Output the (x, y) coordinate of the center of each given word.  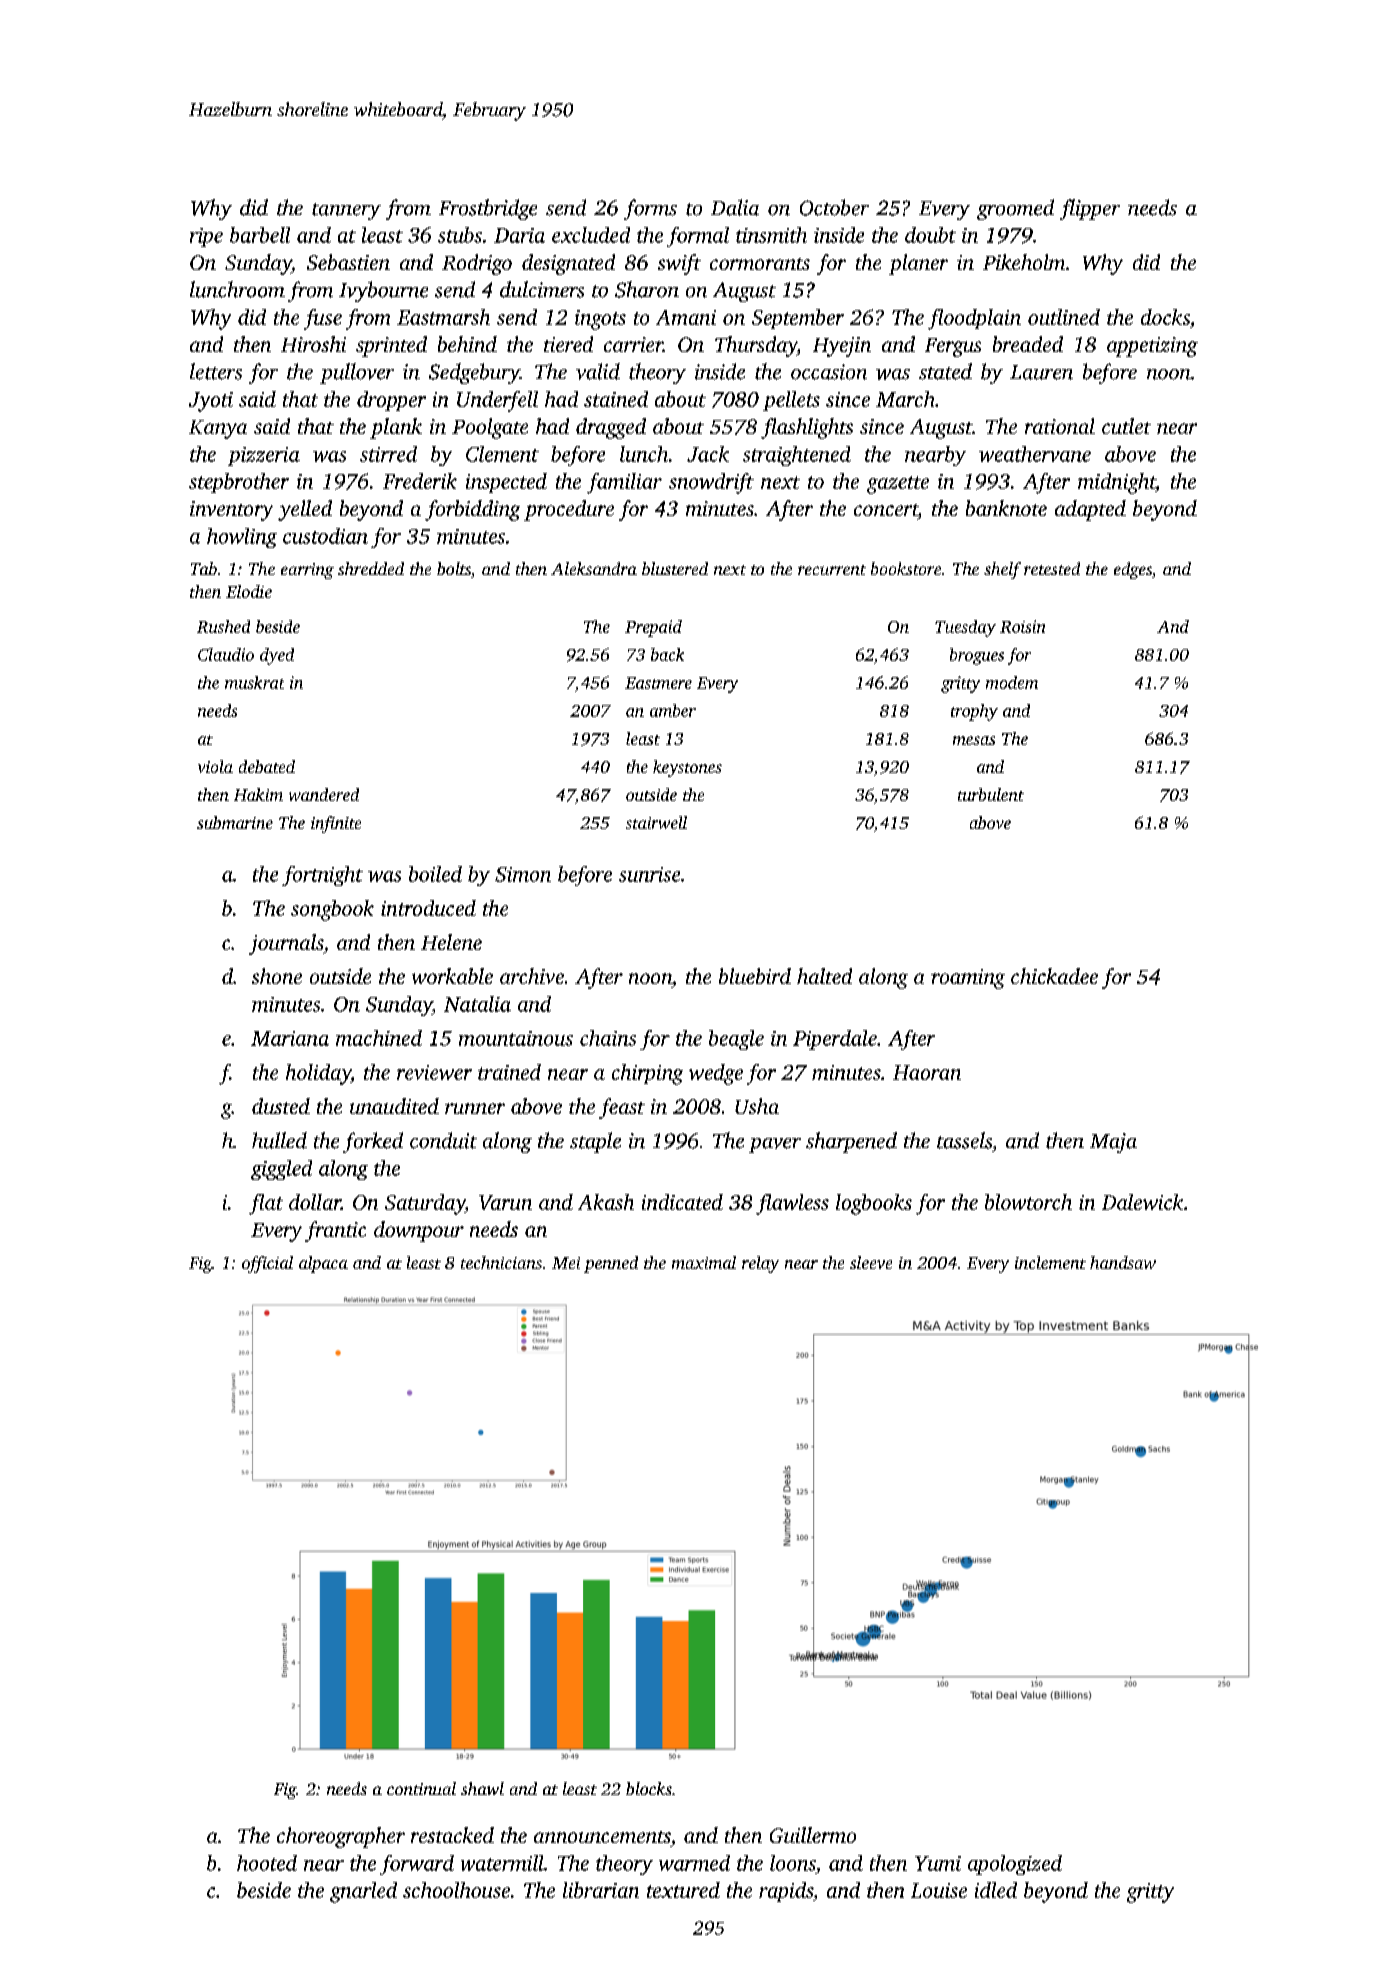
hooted (267, 1863)
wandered (324, 794)
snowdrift (711, 483)
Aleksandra (594, 568)
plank (396, 428)
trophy (974, 712)
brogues (977, 656)
